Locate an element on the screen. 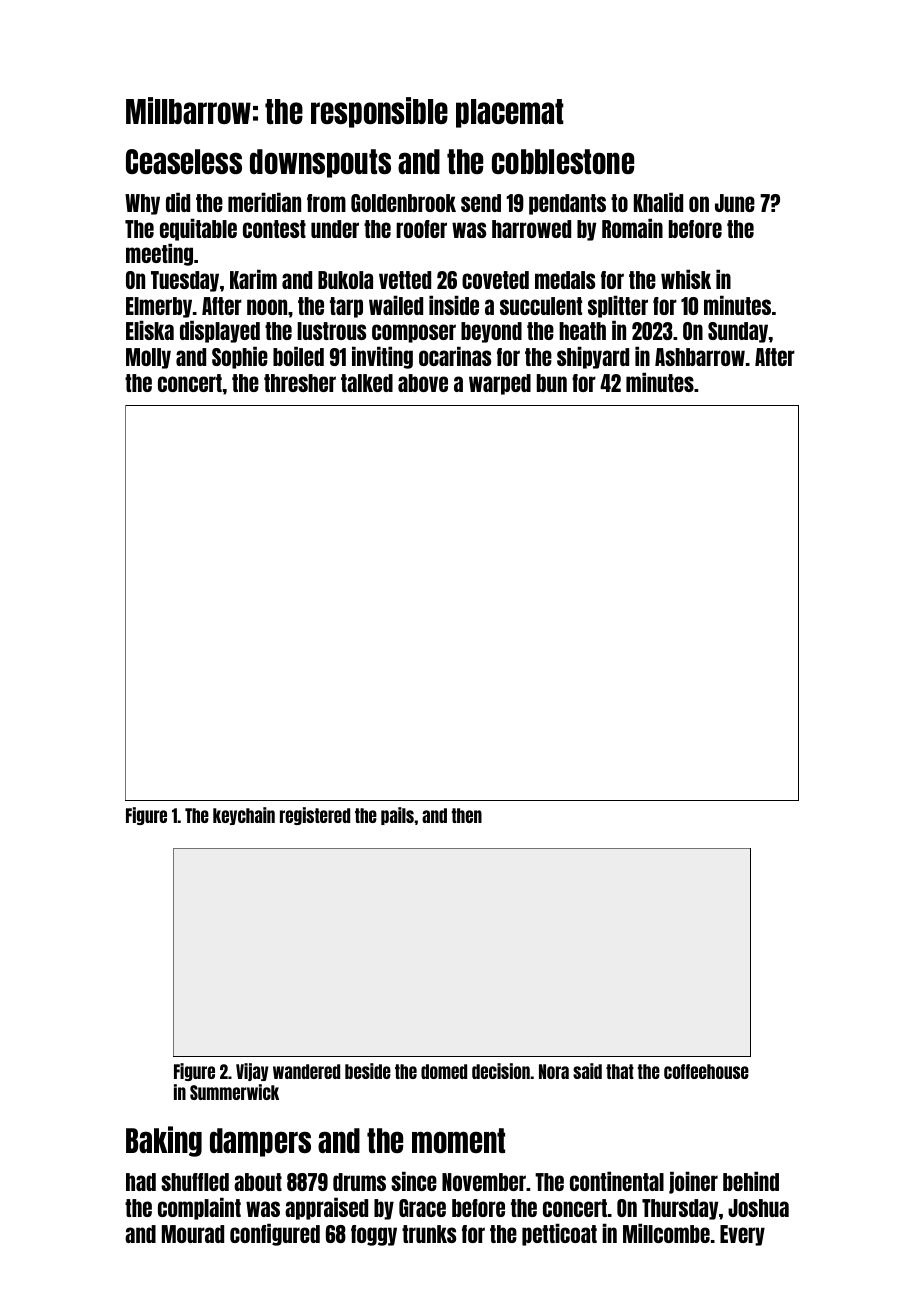 This screenshot has height=1314, width=924. Sunday is located at coordinates (738, 332).
